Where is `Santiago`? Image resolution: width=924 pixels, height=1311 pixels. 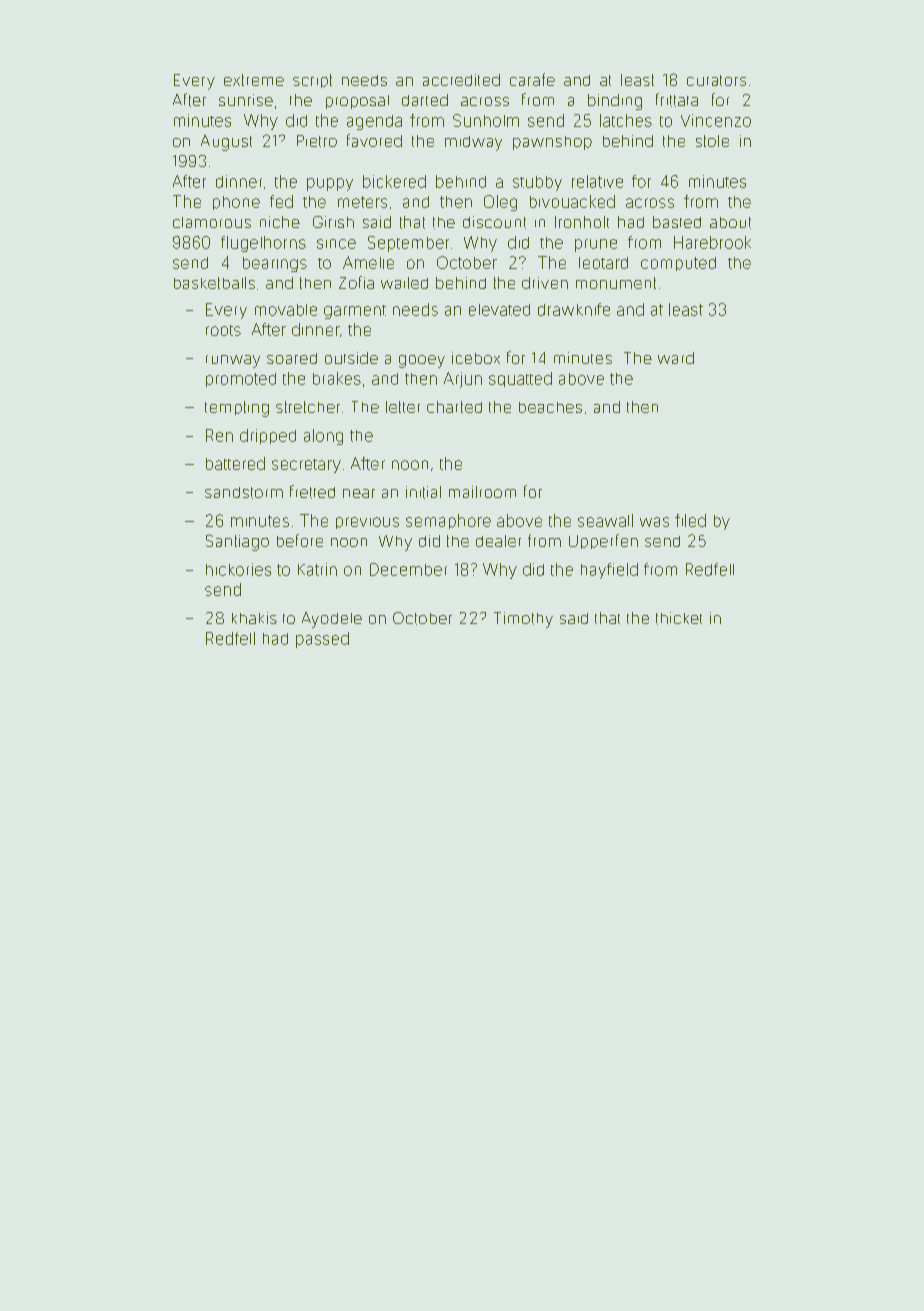
Santiago is located at coordinates (237, 542).
